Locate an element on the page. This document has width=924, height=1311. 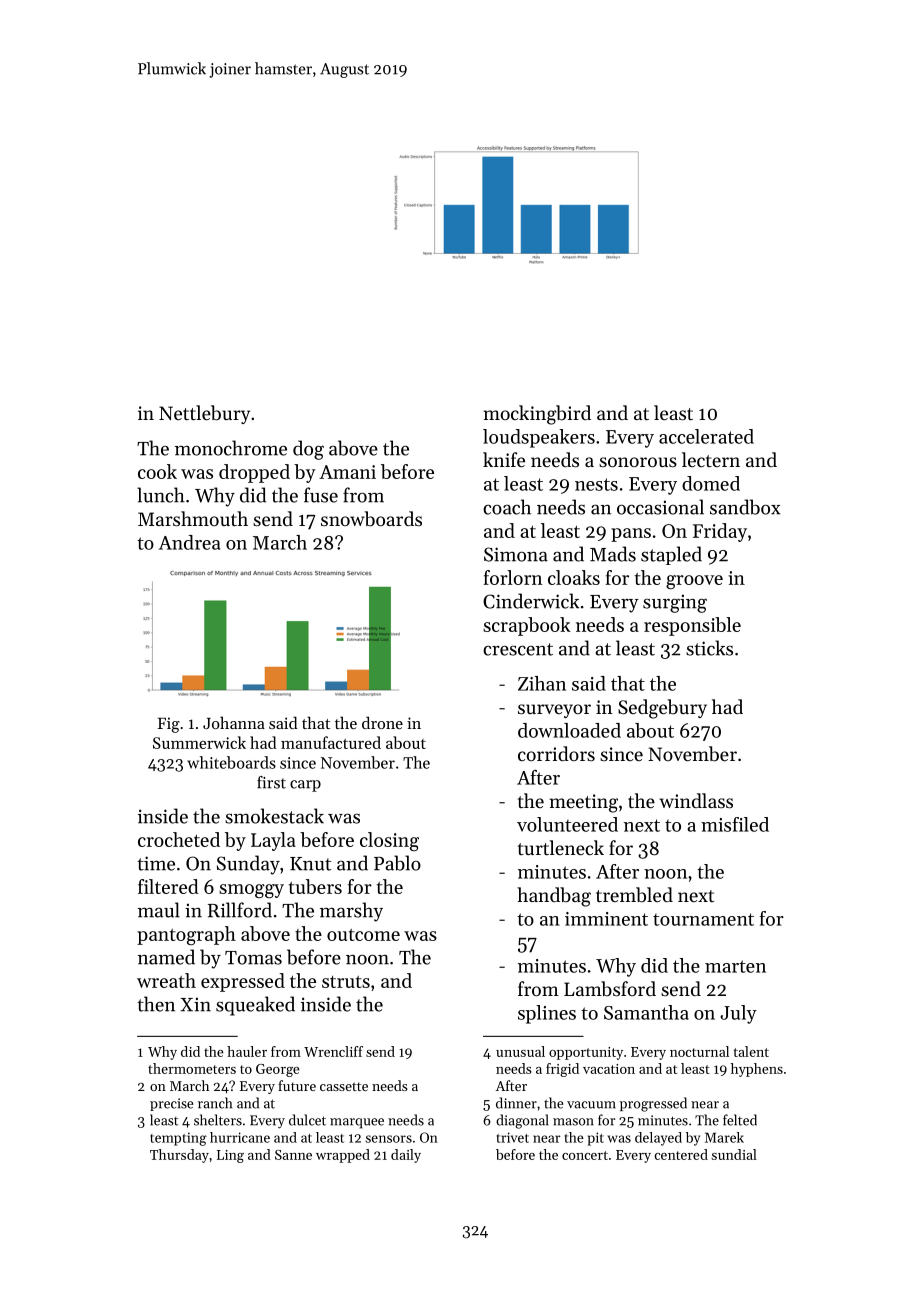
mockingbird is located at coordinates (537, 415).
